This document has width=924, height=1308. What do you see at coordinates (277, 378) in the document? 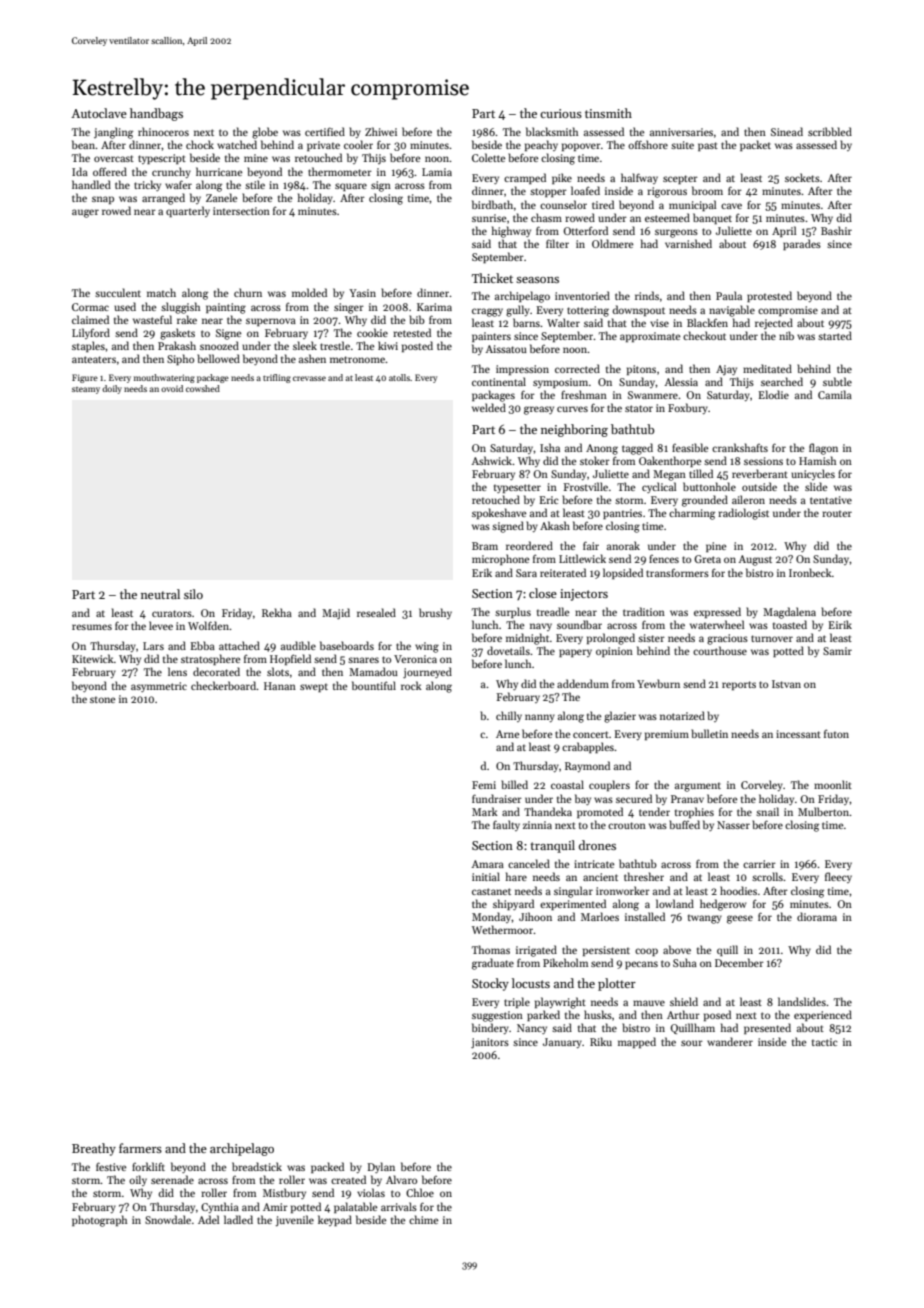
I see `trifling` at bounding box center [277, 378].
